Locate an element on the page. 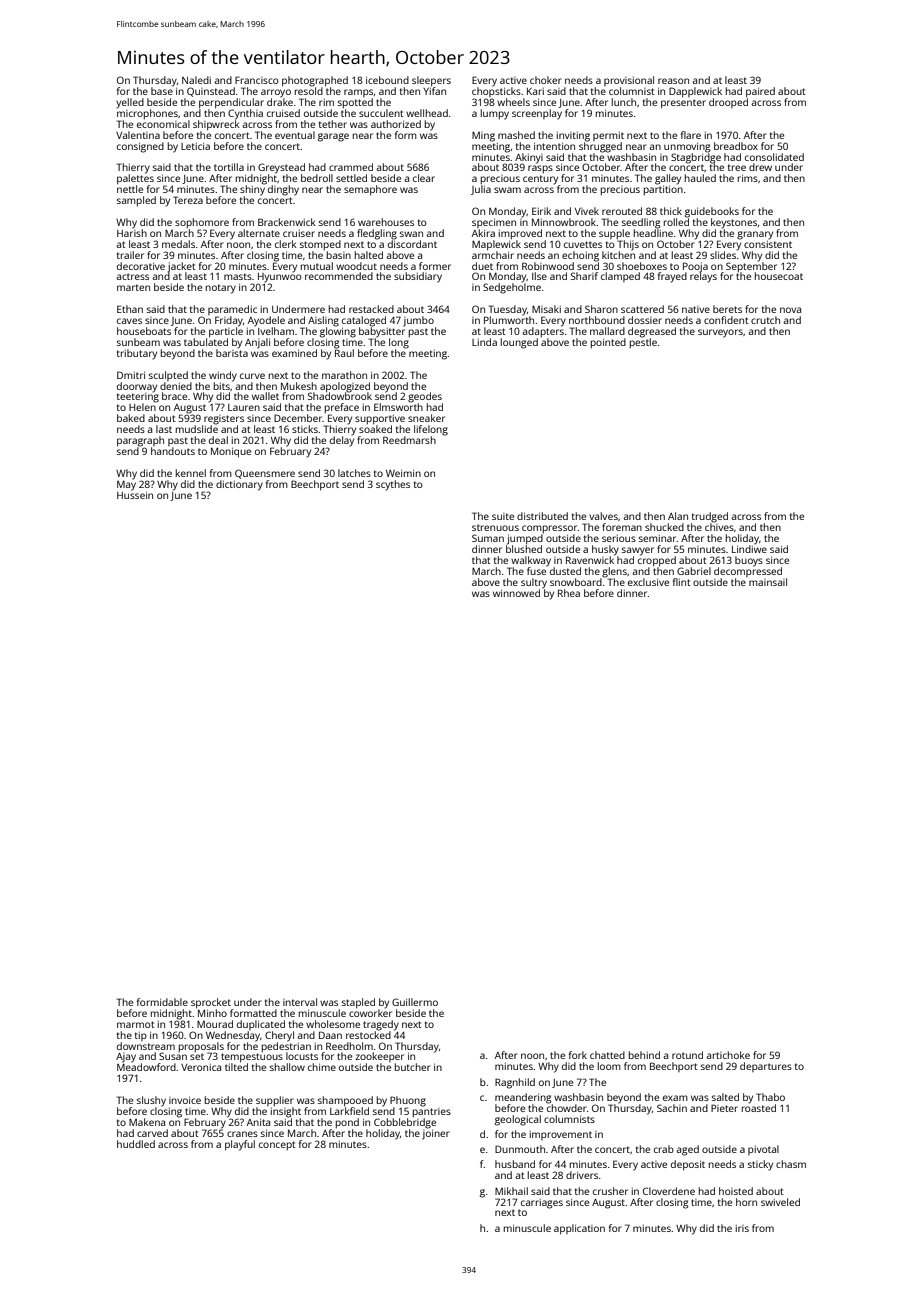 The height and width of the image is (1308, 924). Rhea is located at coordinates (569, 593).
